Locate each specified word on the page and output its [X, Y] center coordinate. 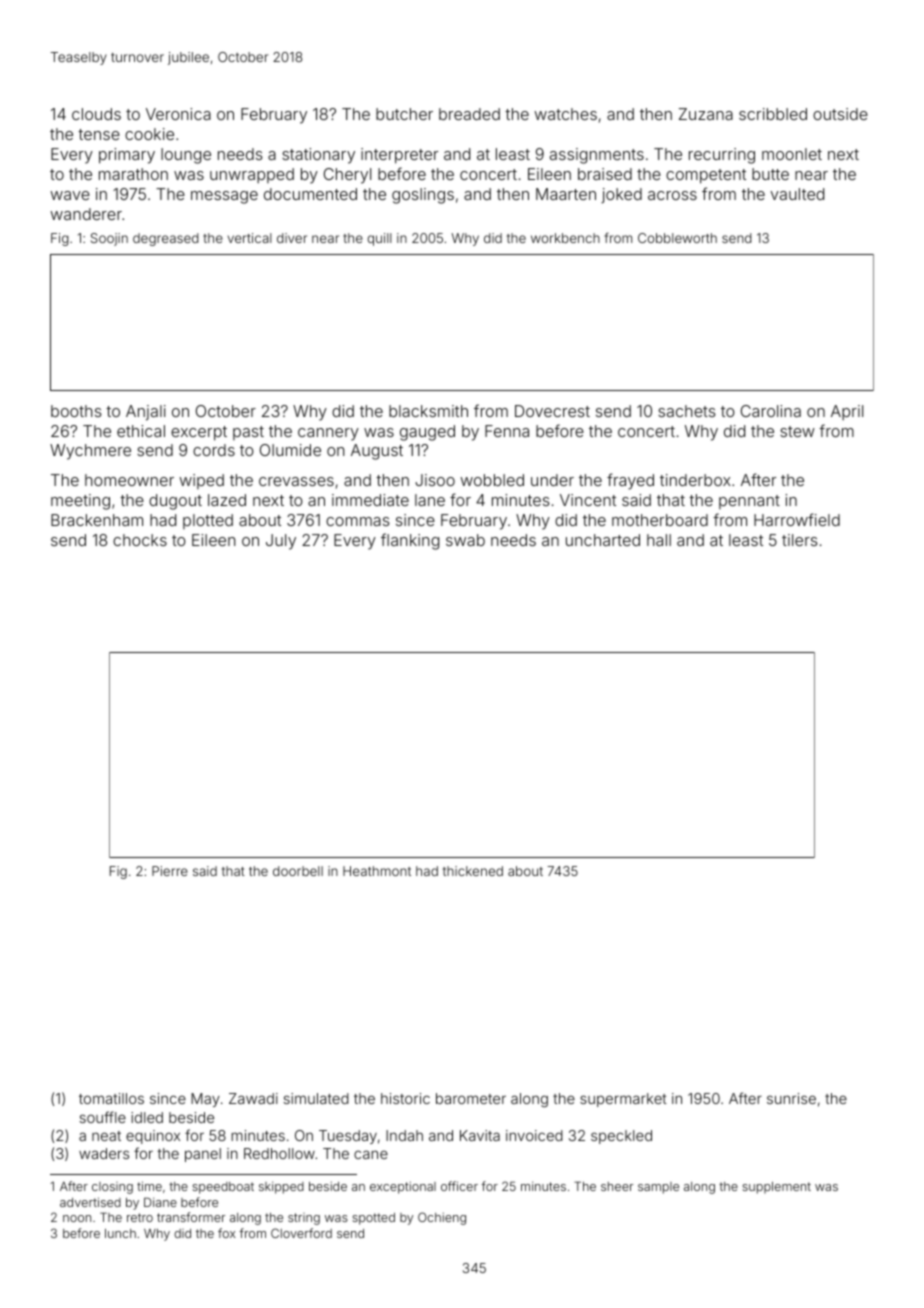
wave [70, 195]
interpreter [399, 156]
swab [465, 540]
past [248, 433]
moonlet [792, 154]
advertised [90, 1202]
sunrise [791, 1098]
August [377, 452]
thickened [473, 871]
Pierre [170, 871]
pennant [749, 502]
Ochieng [442, 1218]
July [281, 542]
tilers [800, 540]
